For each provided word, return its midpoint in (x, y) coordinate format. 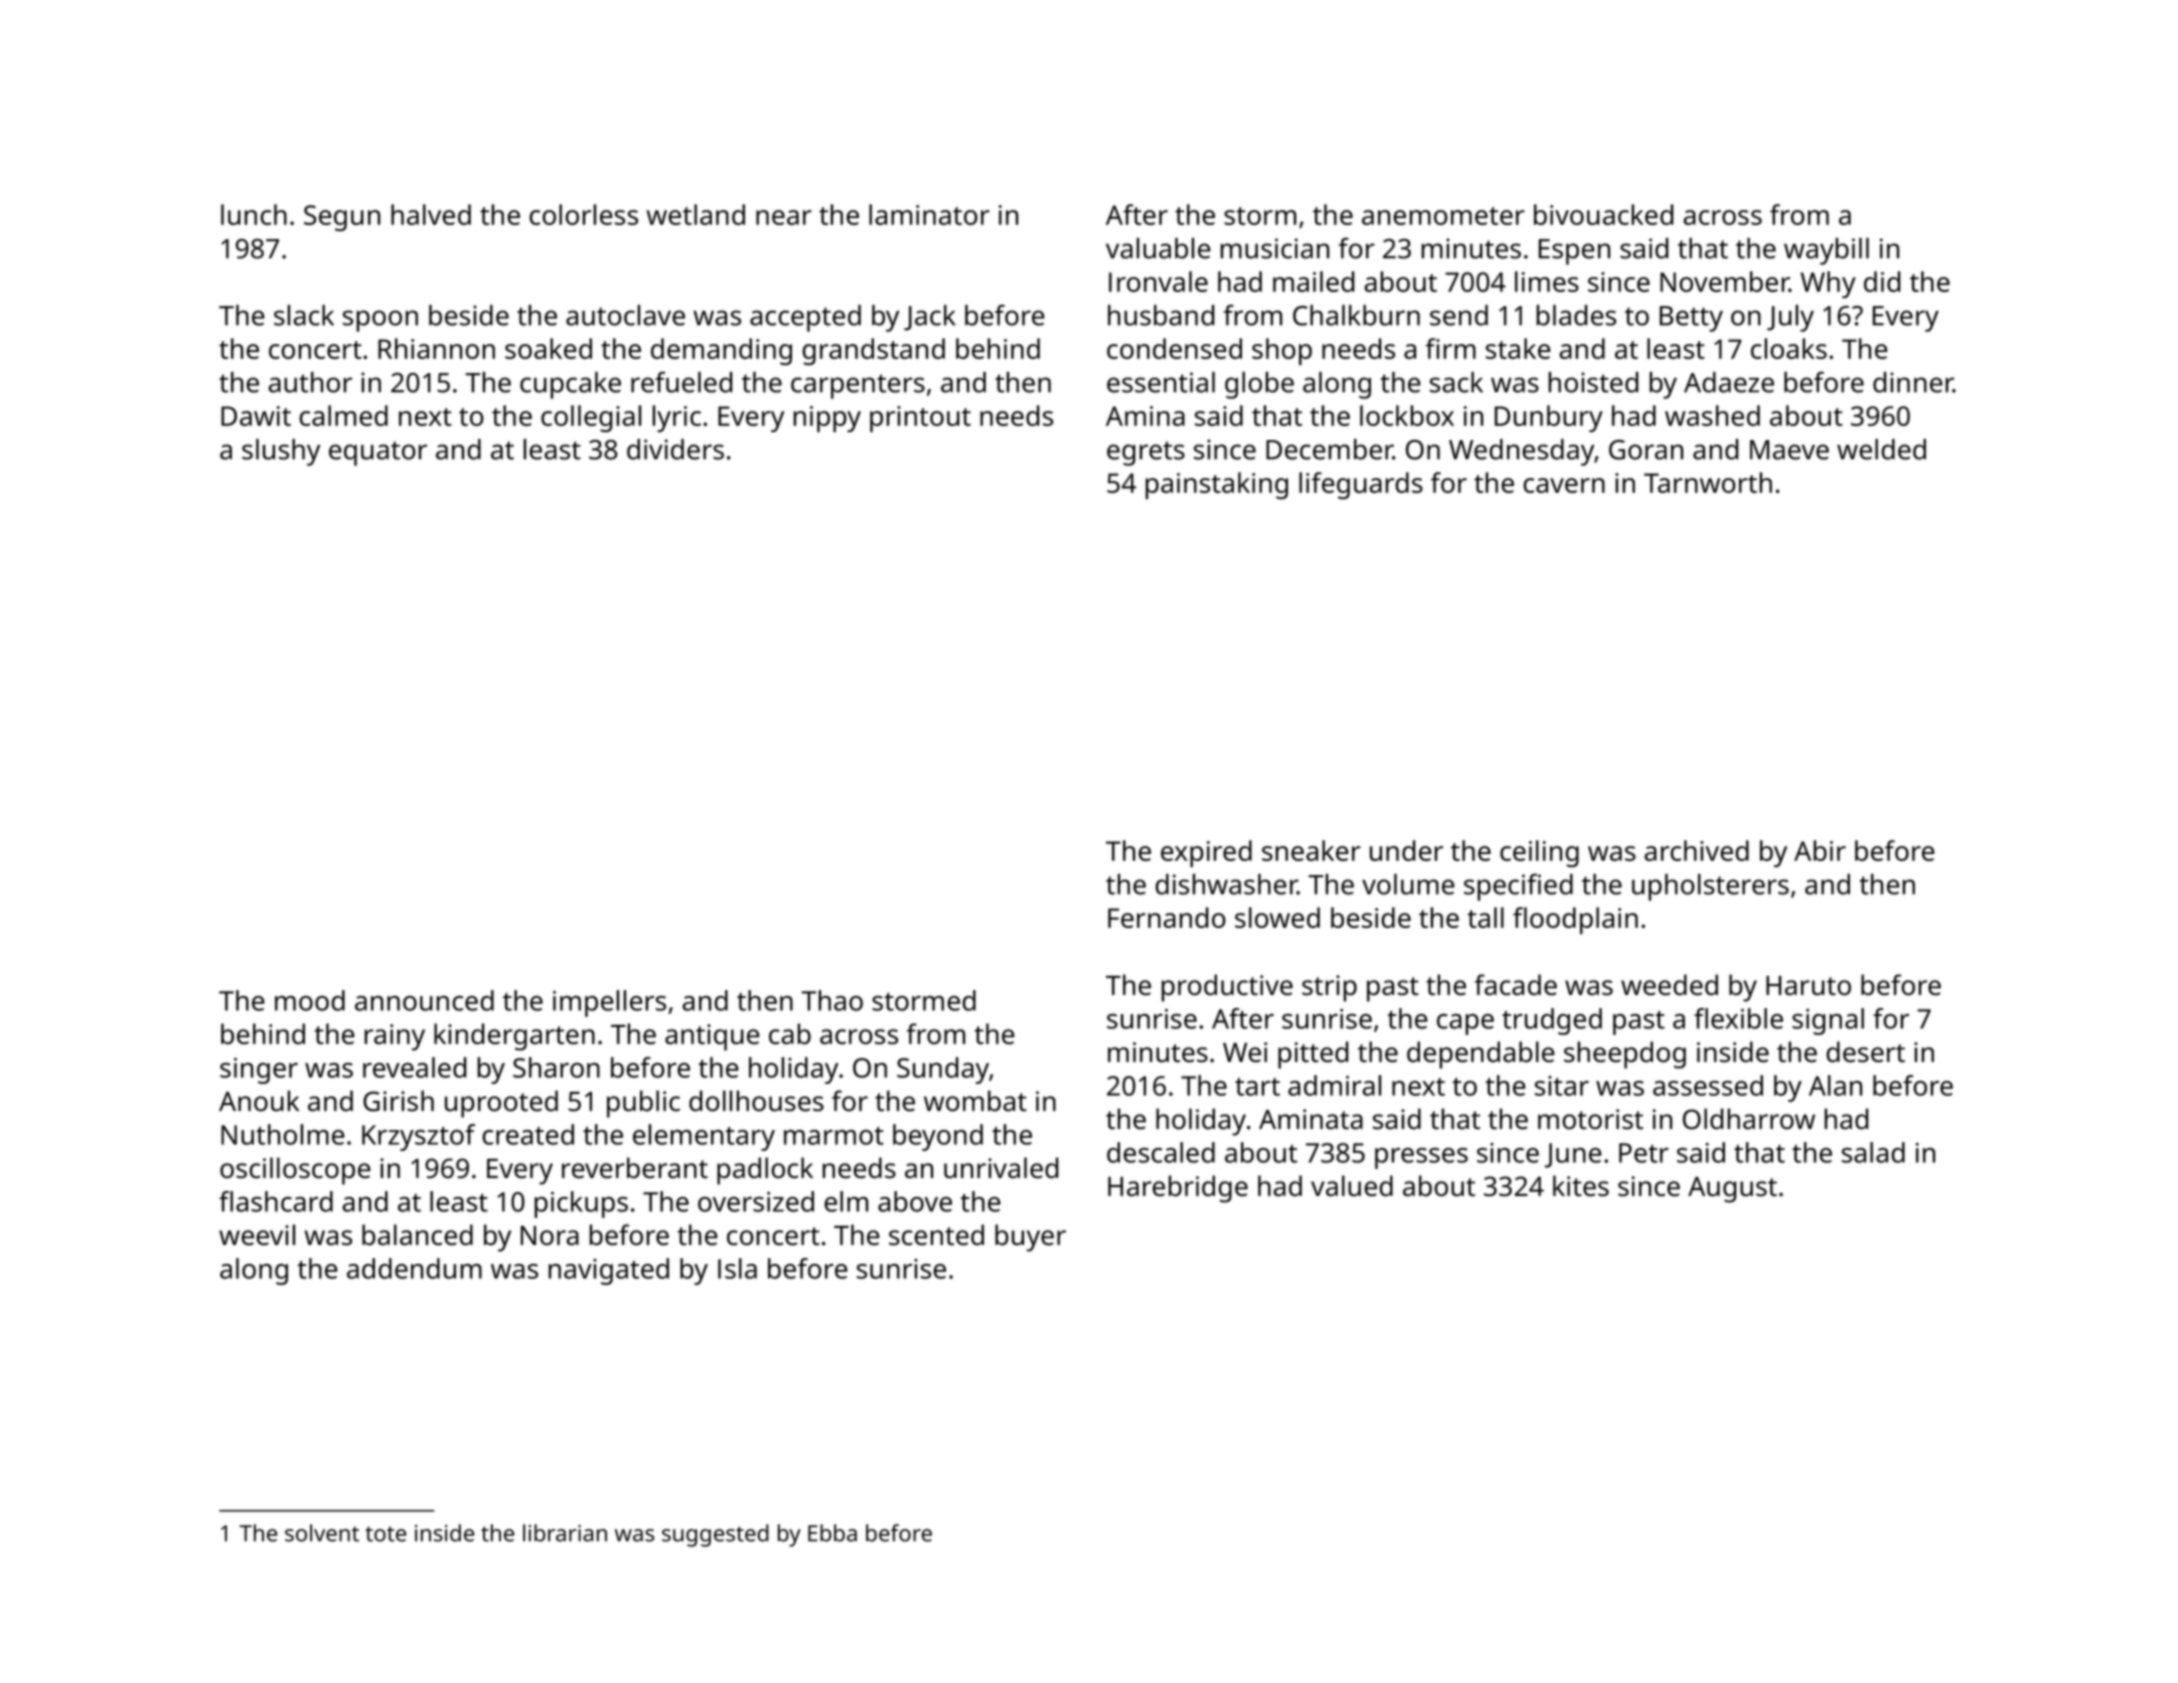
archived (1696, 850)
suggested (715, 1535)
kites (1581, 1186)
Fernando (1167, 917)
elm (846, 1201)
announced (424, 1000)
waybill (1826, 251)
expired (1206, 853)
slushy (281, 452)
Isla (737, 1268)
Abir (1820, 850)
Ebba (832, 1533)
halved (431, 214)
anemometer (1443, 216)
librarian (565, 1533)
